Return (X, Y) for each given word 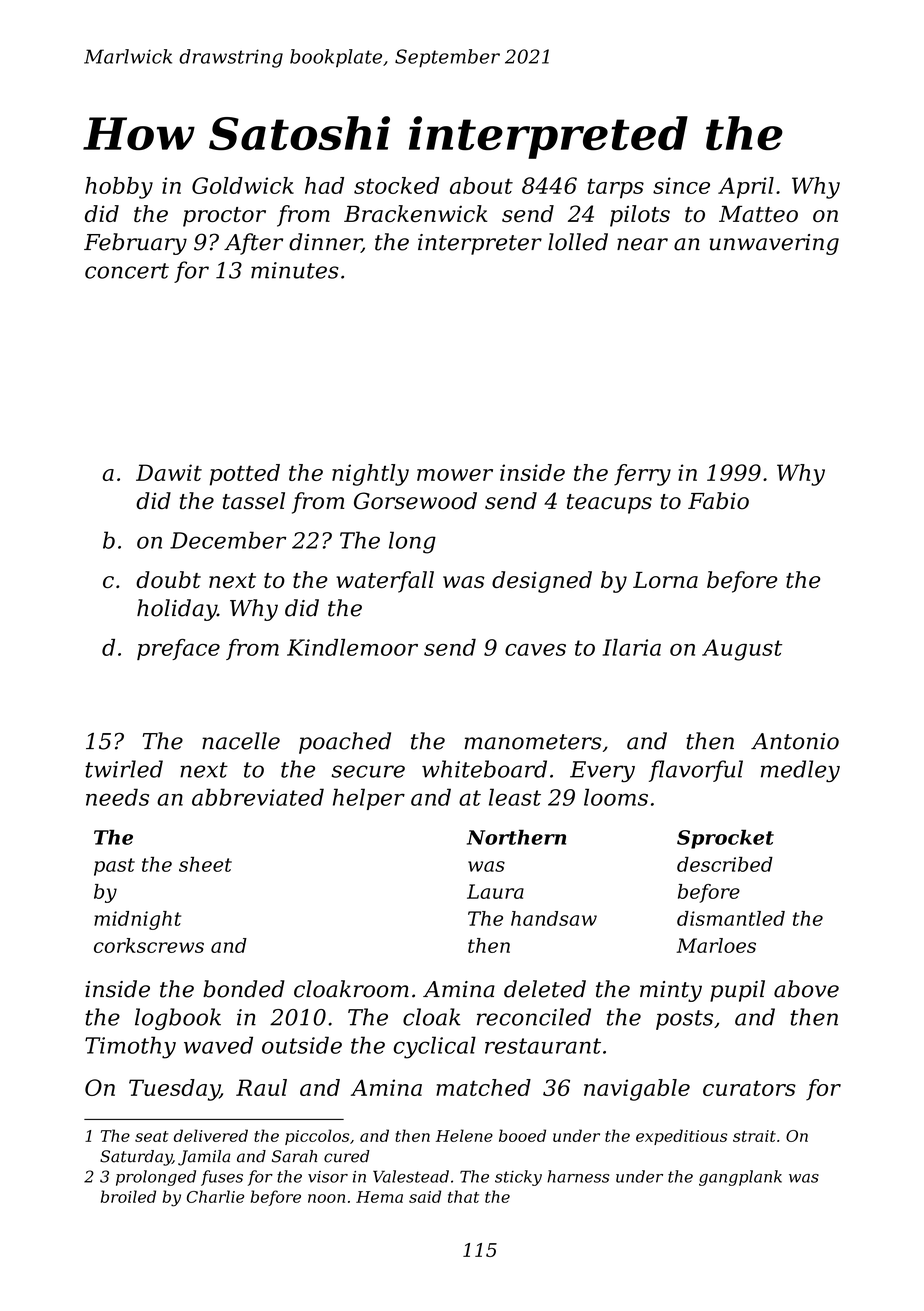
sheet (205, 864)
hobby (119, 188)
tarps (616, 188)
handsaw (554, 918)
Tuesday (174, 1090)
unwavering (774, 244)
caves (535, 650)
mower (455, 475)
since (681, 185)
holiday (177, 610)
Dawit (169, 472)
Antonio (795, 741)
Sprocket (725, 839)
